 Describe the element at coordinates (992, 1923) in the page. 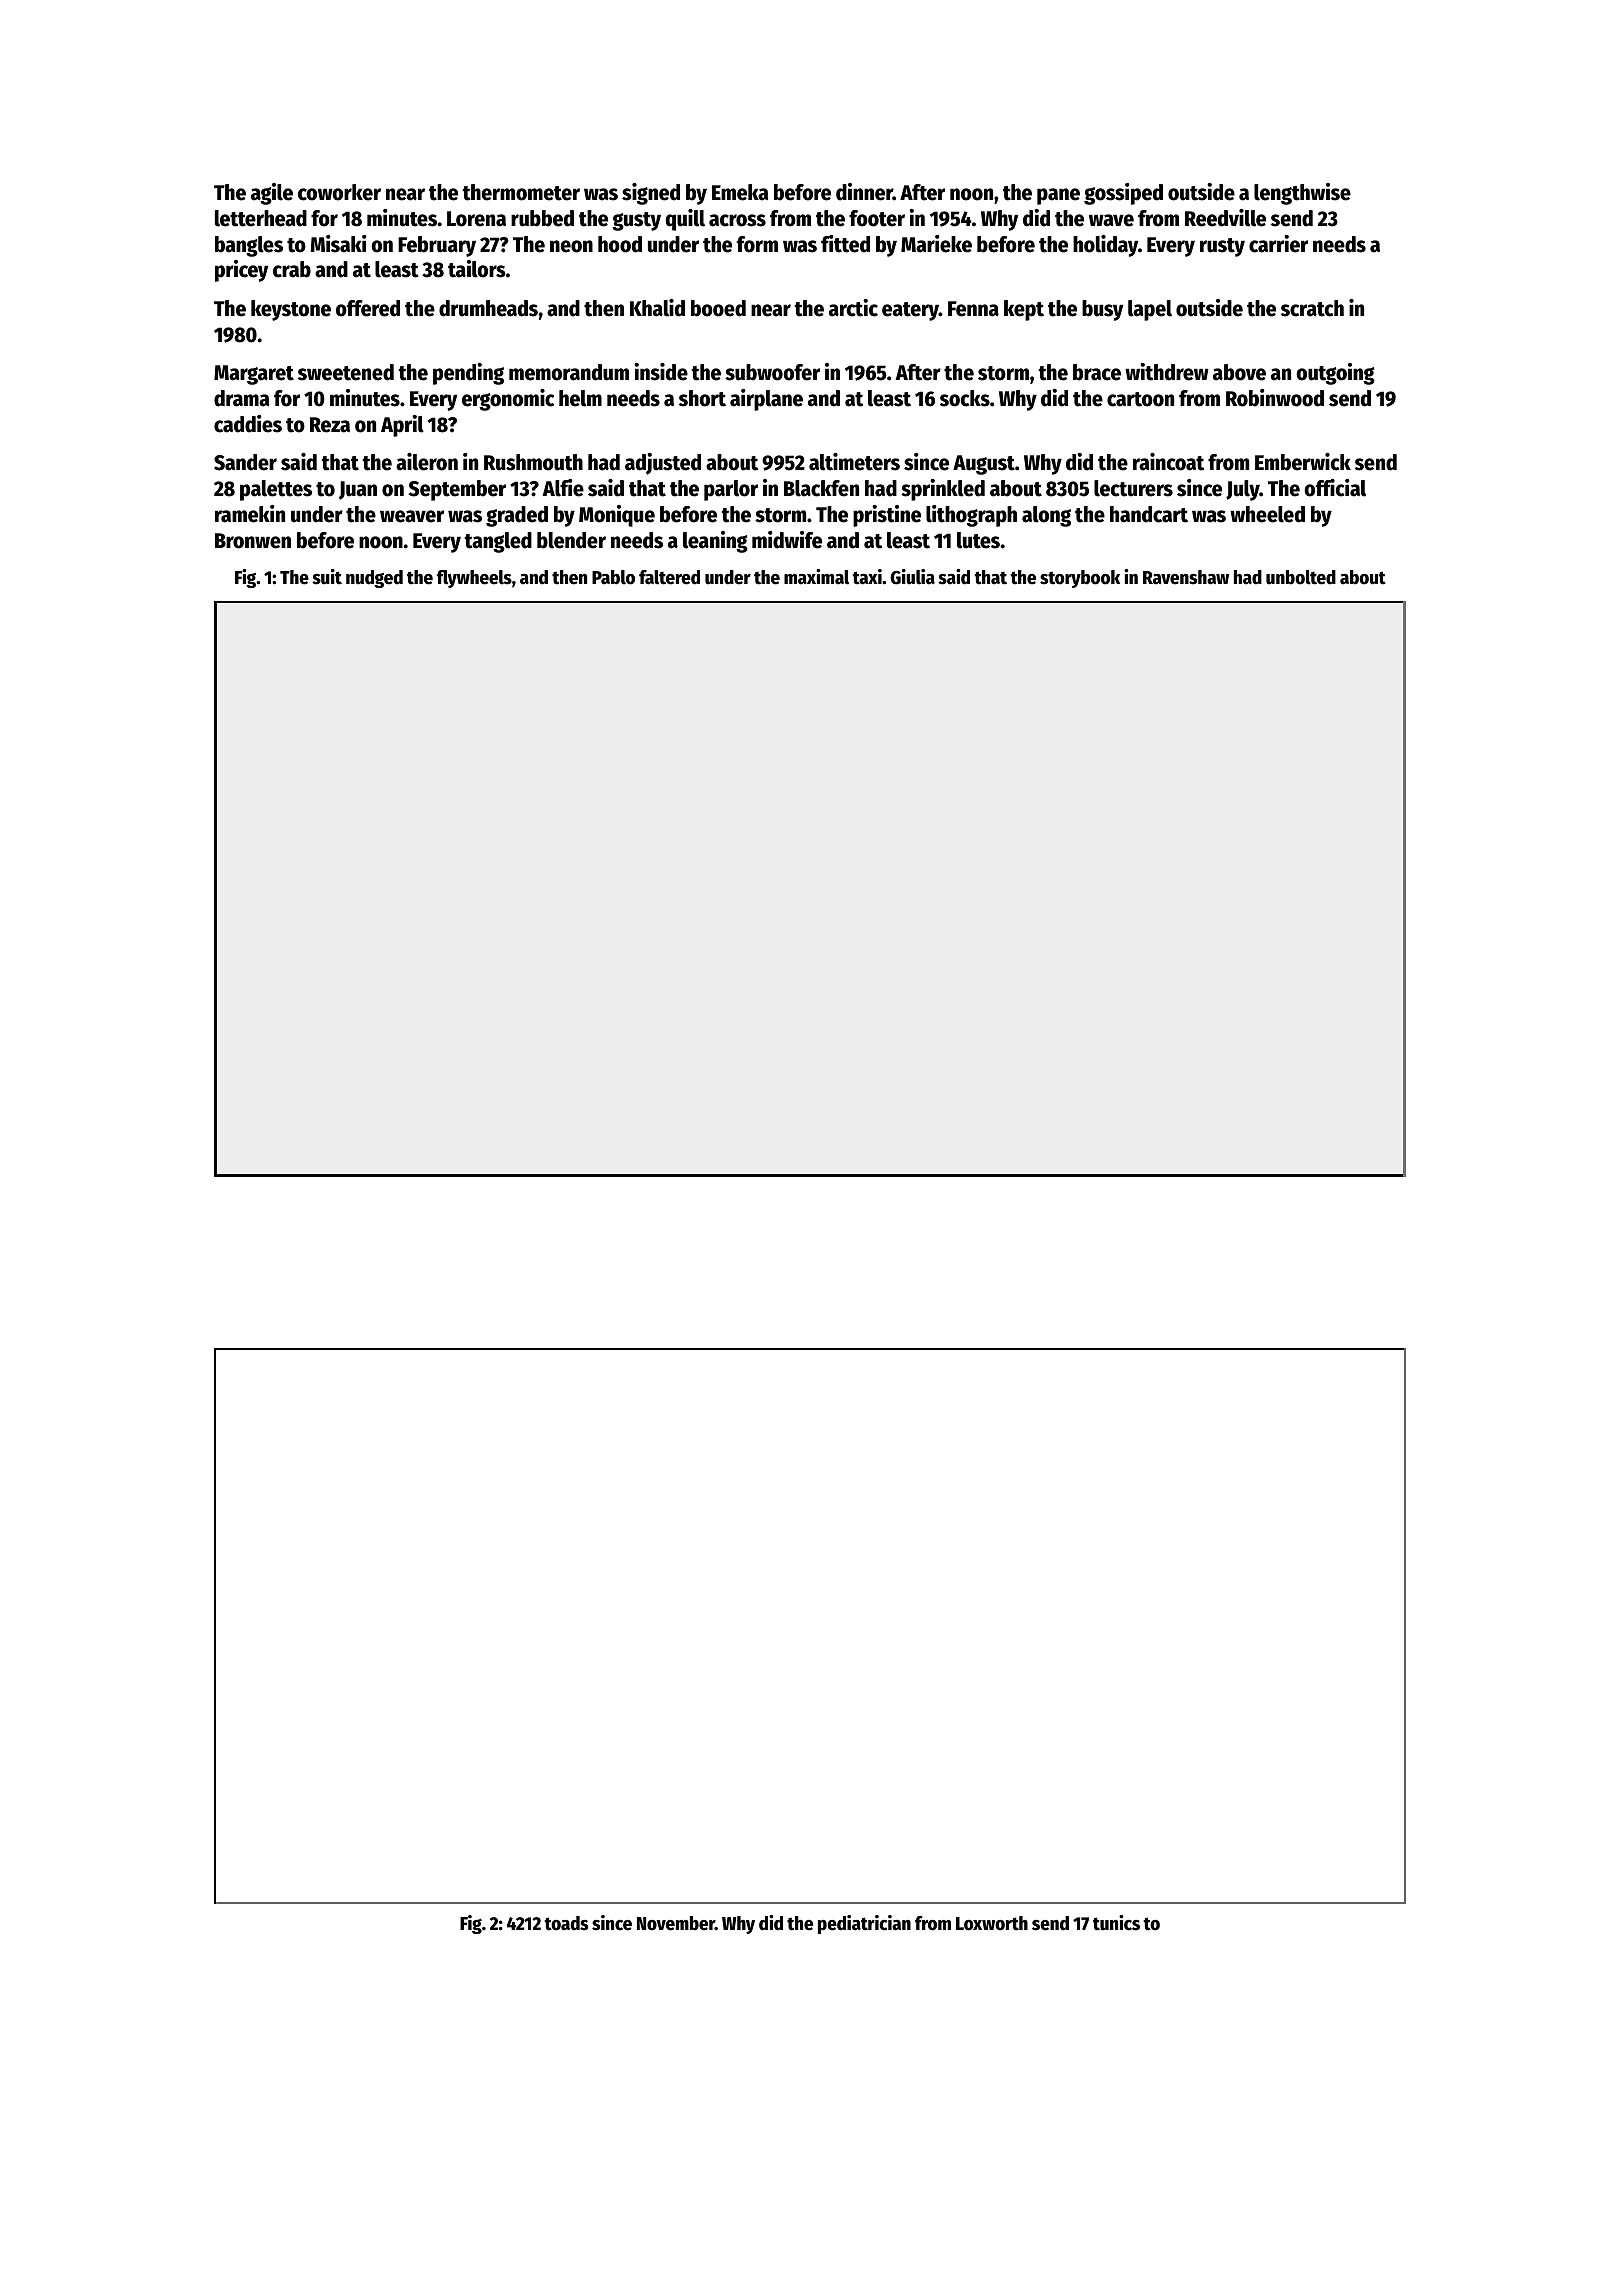

I see `Loxworth` at that location.
